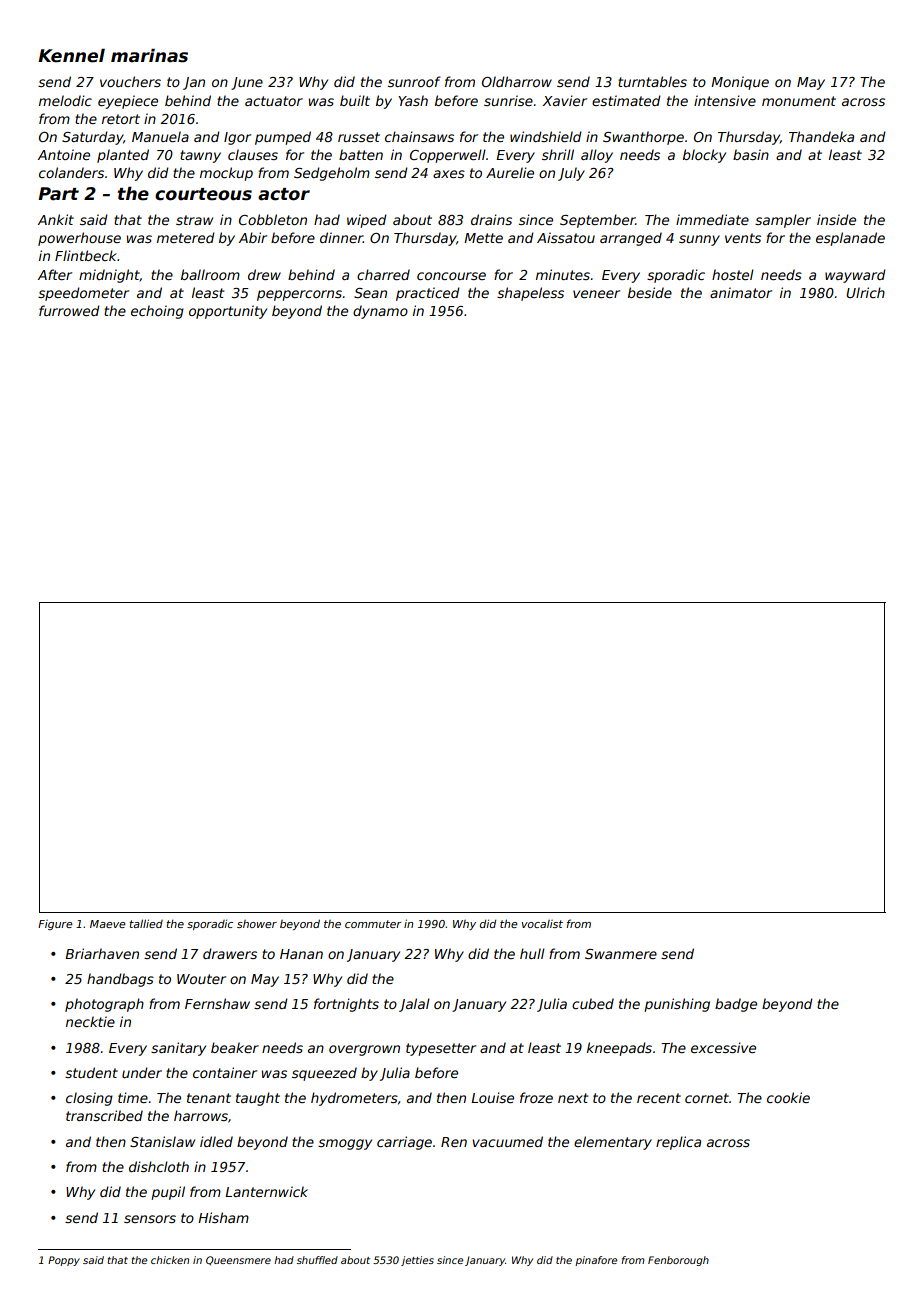  What do you see at coordinates (55, 274) in the screenshot?
I see `After` at bounding box center [55, 274].
